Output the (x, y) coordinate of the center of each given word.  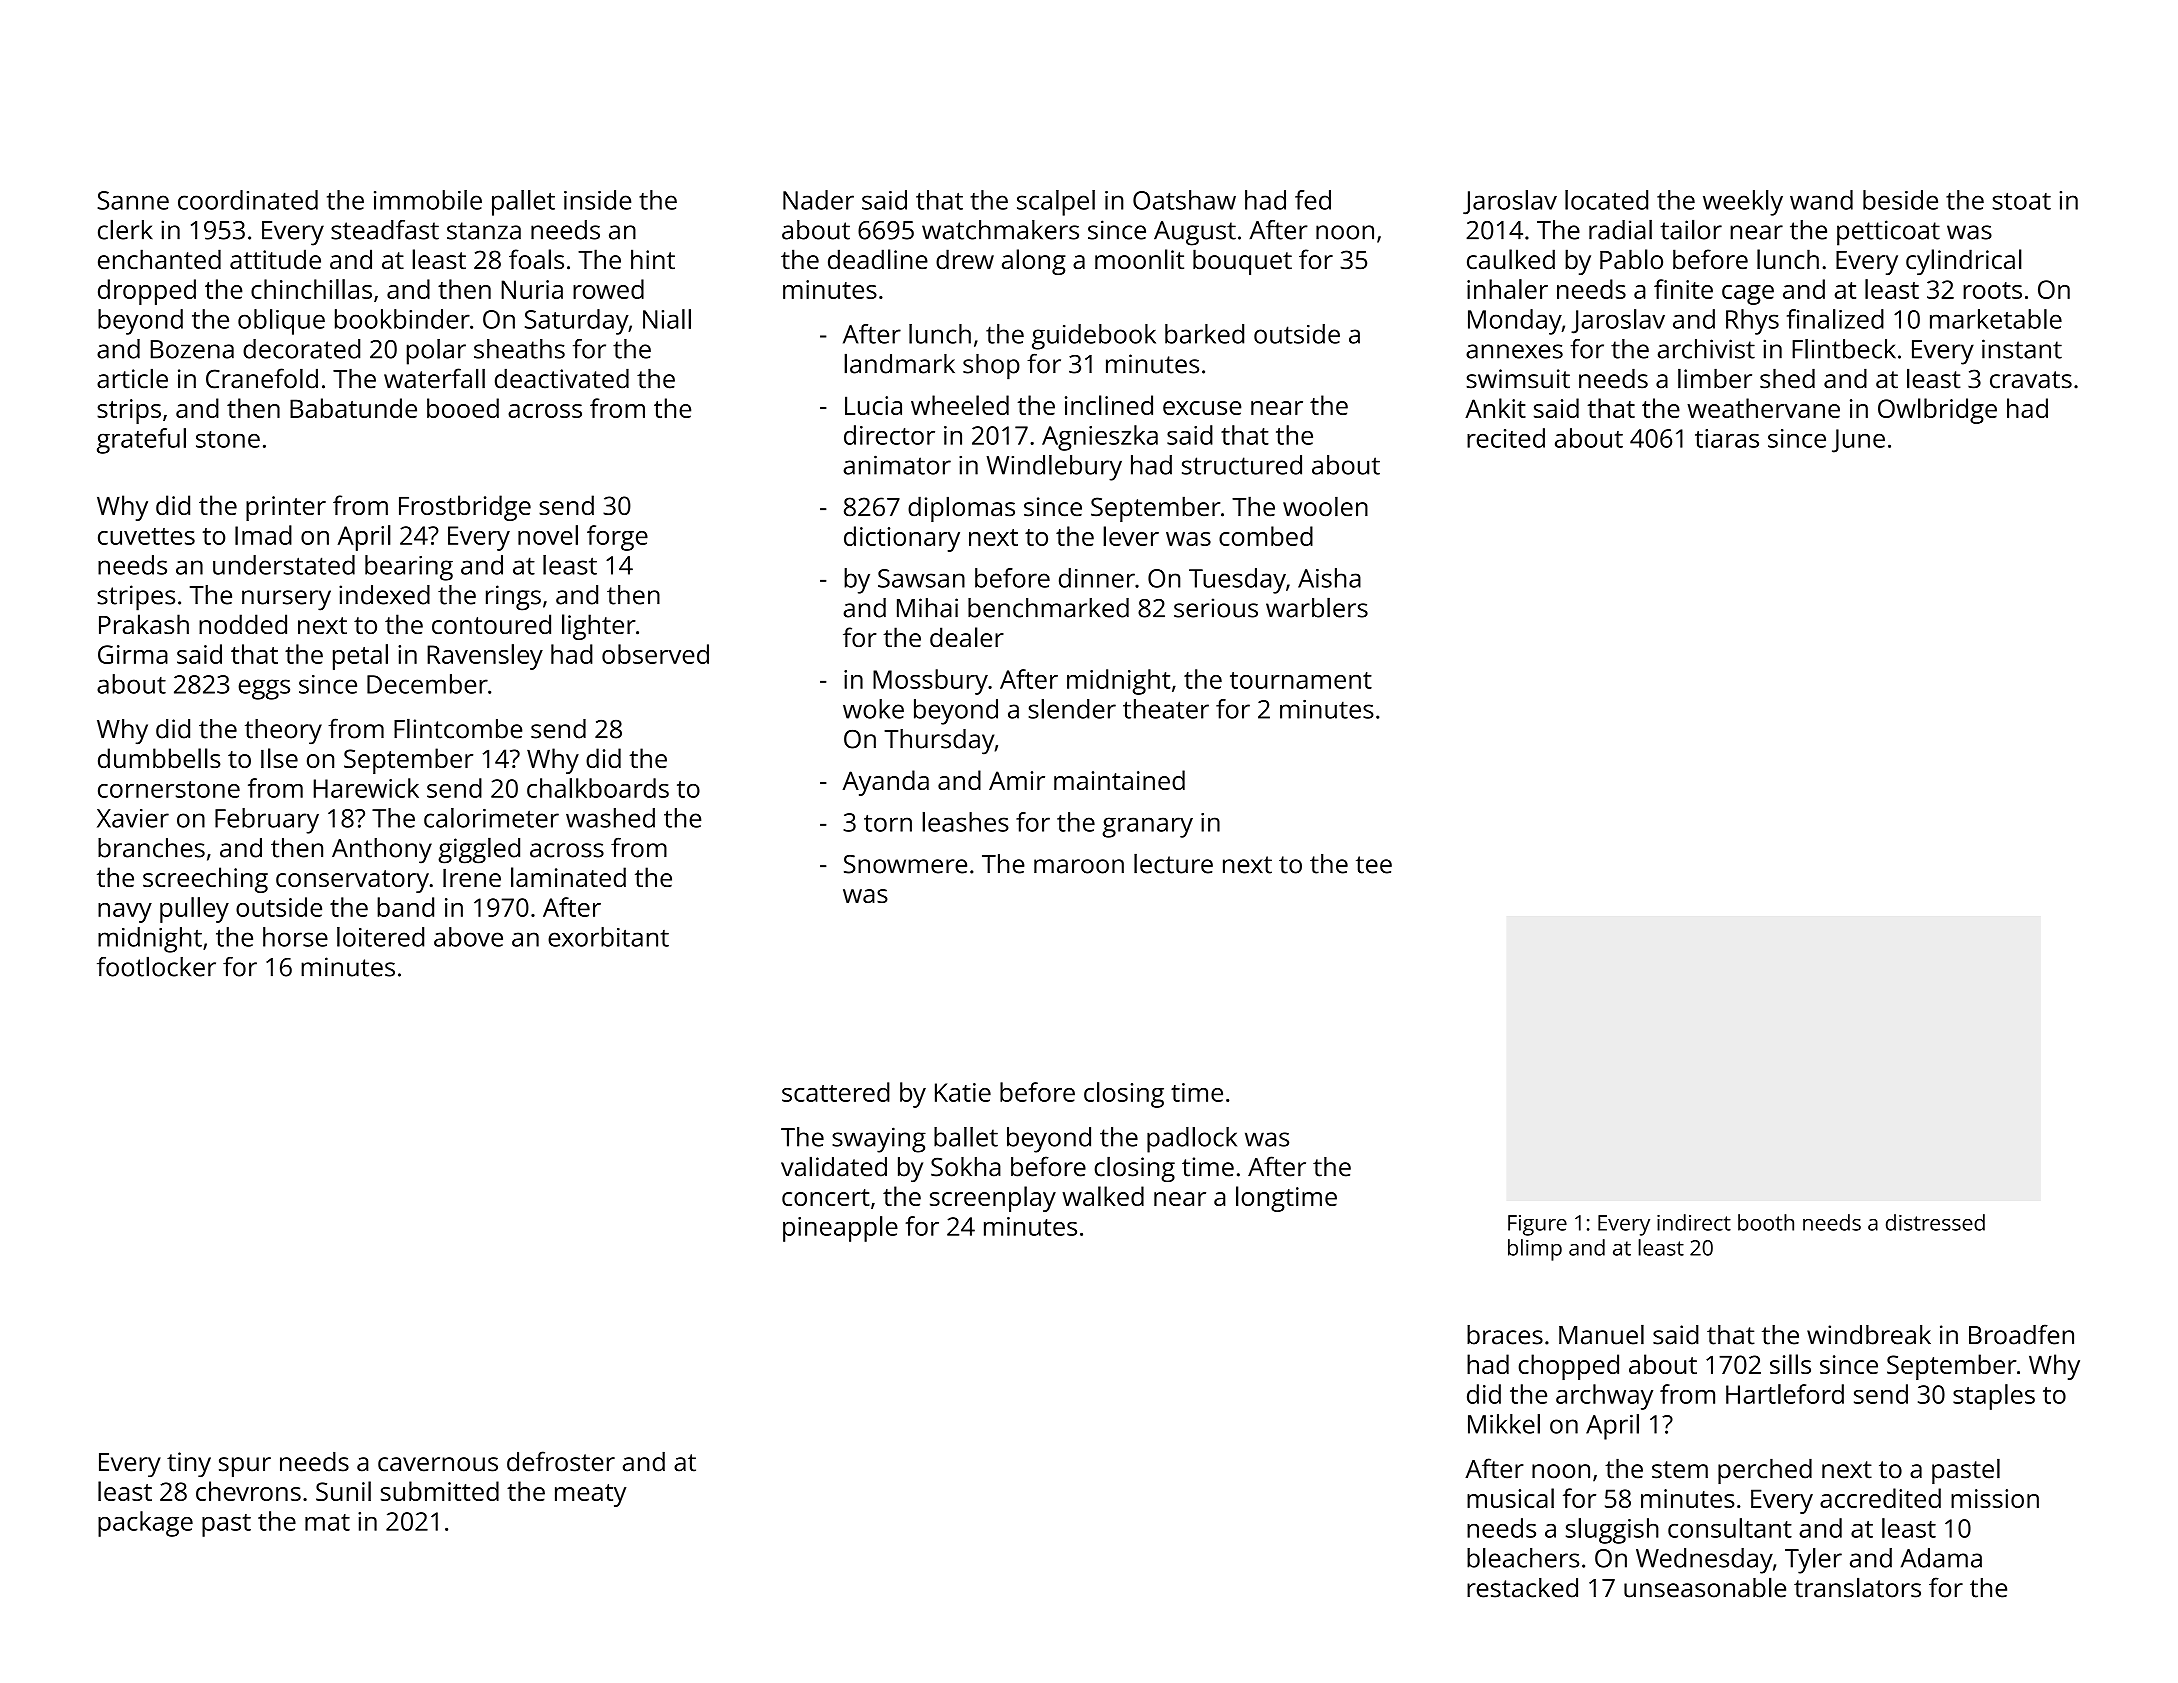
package (145, 1524)
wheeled (960, 405)
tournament (1301, 680)
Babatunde (353, 408)
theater (1166, 709)
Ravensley (485, 657)
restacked (1522, 1588)
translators (1857, 1587)
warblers (1317, 607)
